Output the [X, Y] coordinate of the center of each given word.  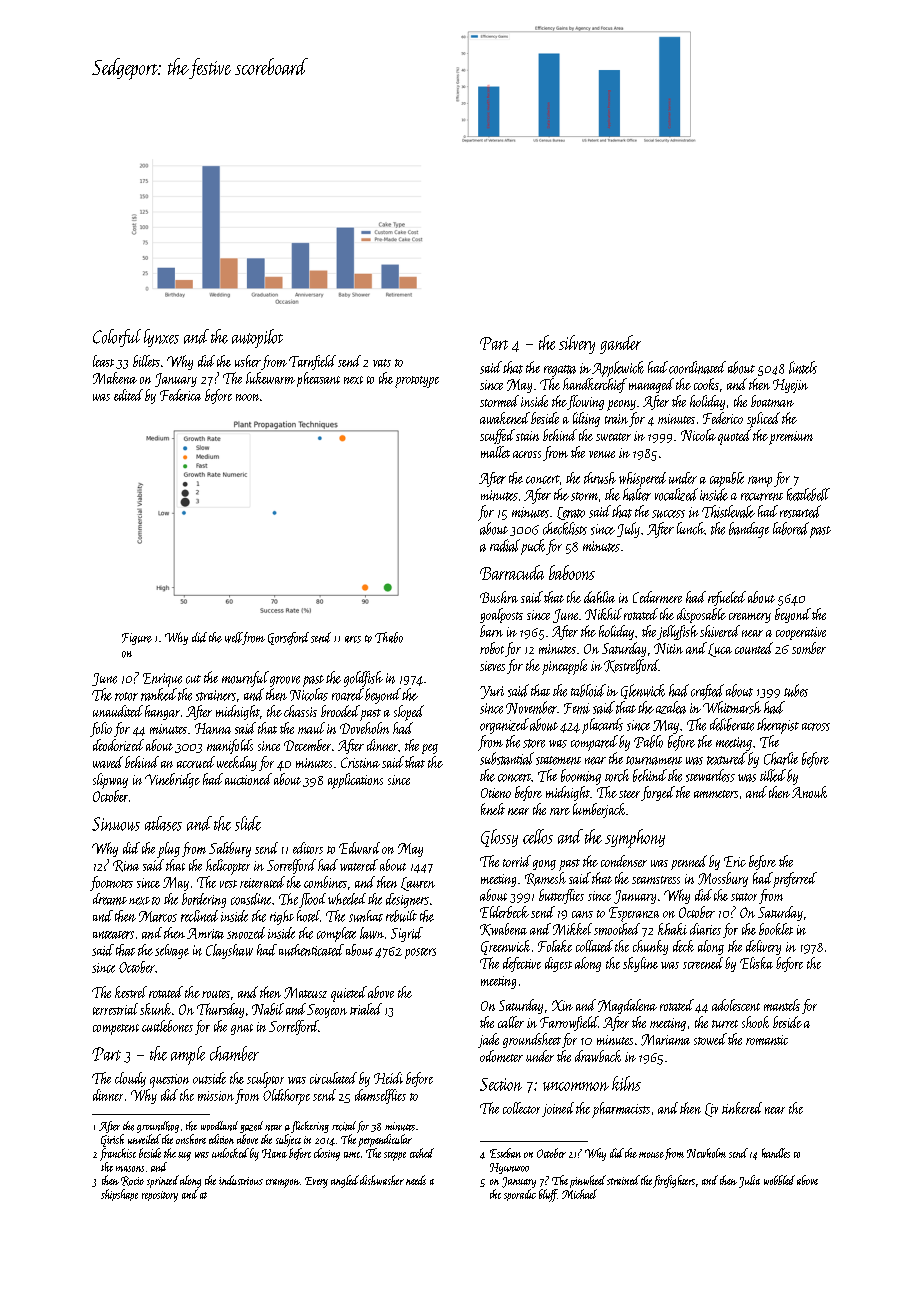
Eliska [756, 963]
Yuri [492, 692]
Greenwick [505, 947]
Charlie [781, 758]
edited [128, 395]
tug [184, 1156]
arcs [353, 639]
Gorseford [288, 638]
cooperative [801, 633]
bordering [204, 900]
